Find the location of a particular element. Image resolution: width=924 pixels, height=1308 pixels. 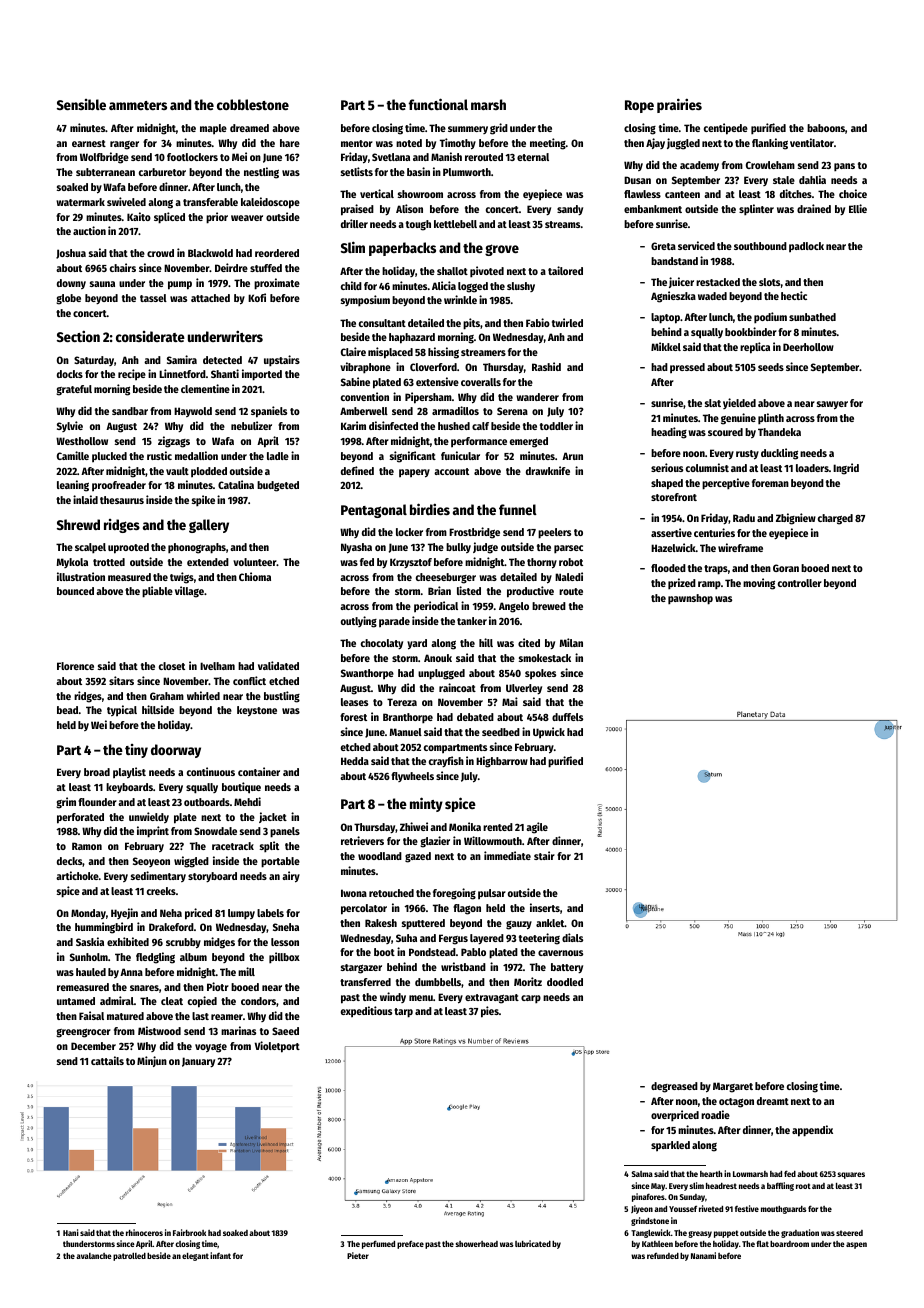

aspen is located at coordinates (856, 1245).
